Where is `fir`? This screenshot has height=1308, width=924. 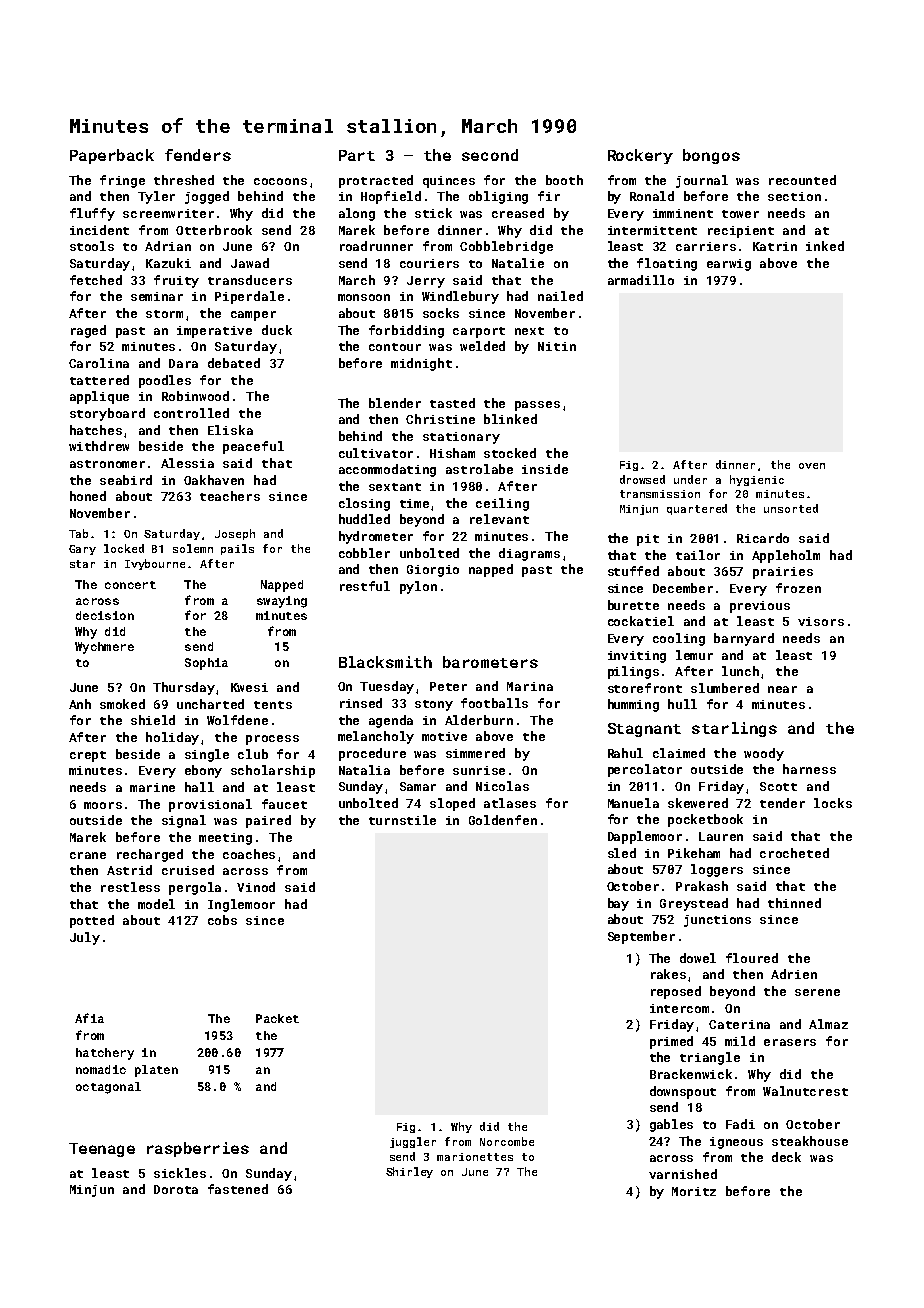
fir is located at coordinates (549, 196).
